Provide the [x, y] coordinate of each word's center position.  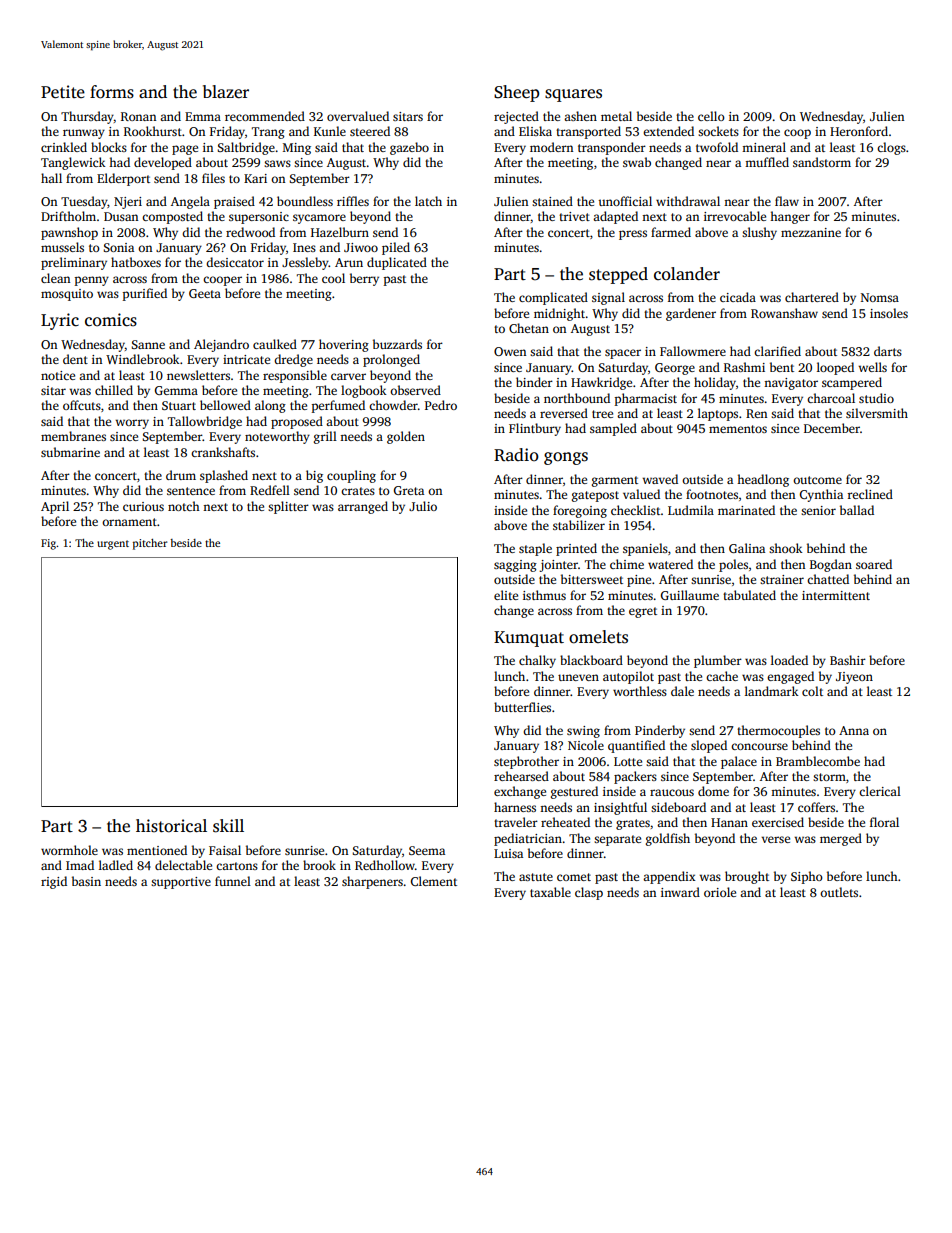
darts [888, 351]
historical [171, 826]
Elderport [123, 179]
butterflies [522, 707]
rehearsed [521, 776]
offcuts [82, 405]
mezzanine [811, 232]
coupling [351, 476]
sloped [709, 746]
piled [396, 248]
